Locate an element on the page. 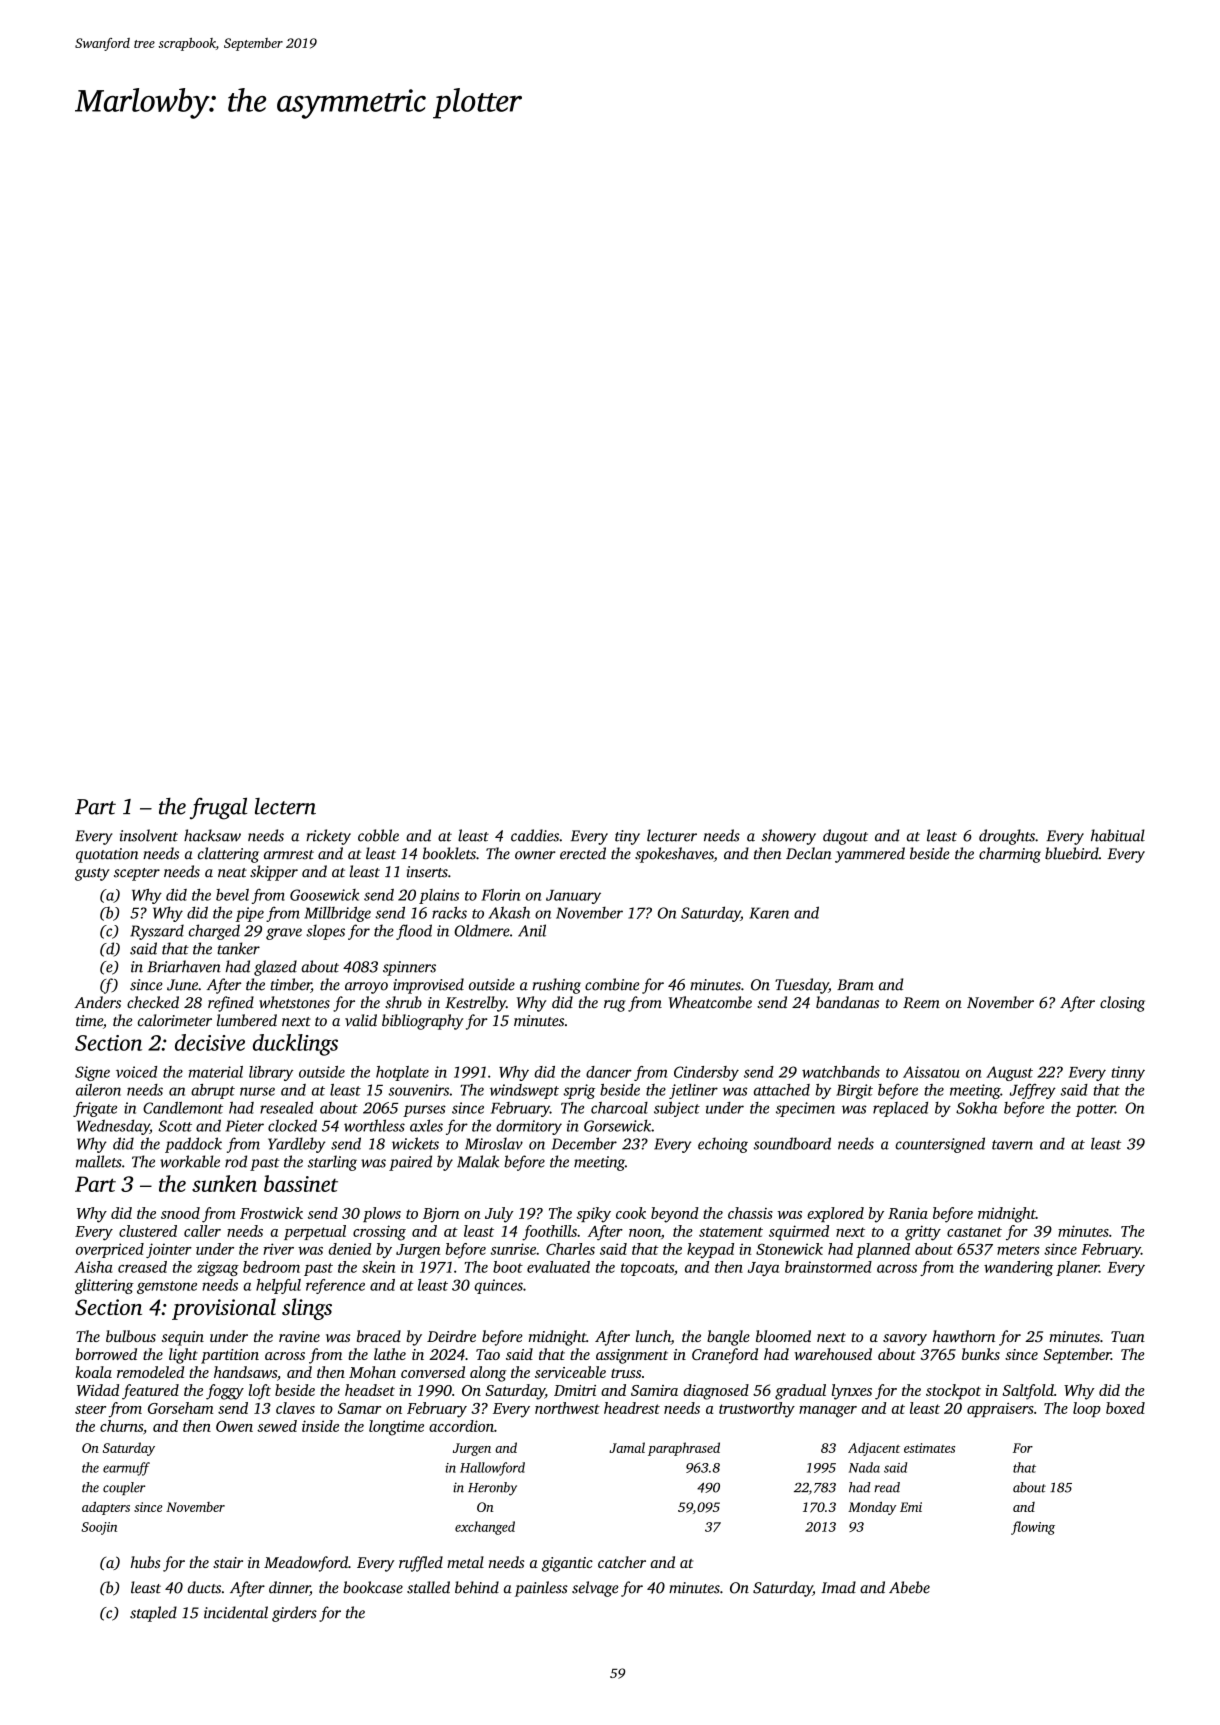 This document has height=1725, width=1220. Oldmere is located at coordinates (482, 930).
